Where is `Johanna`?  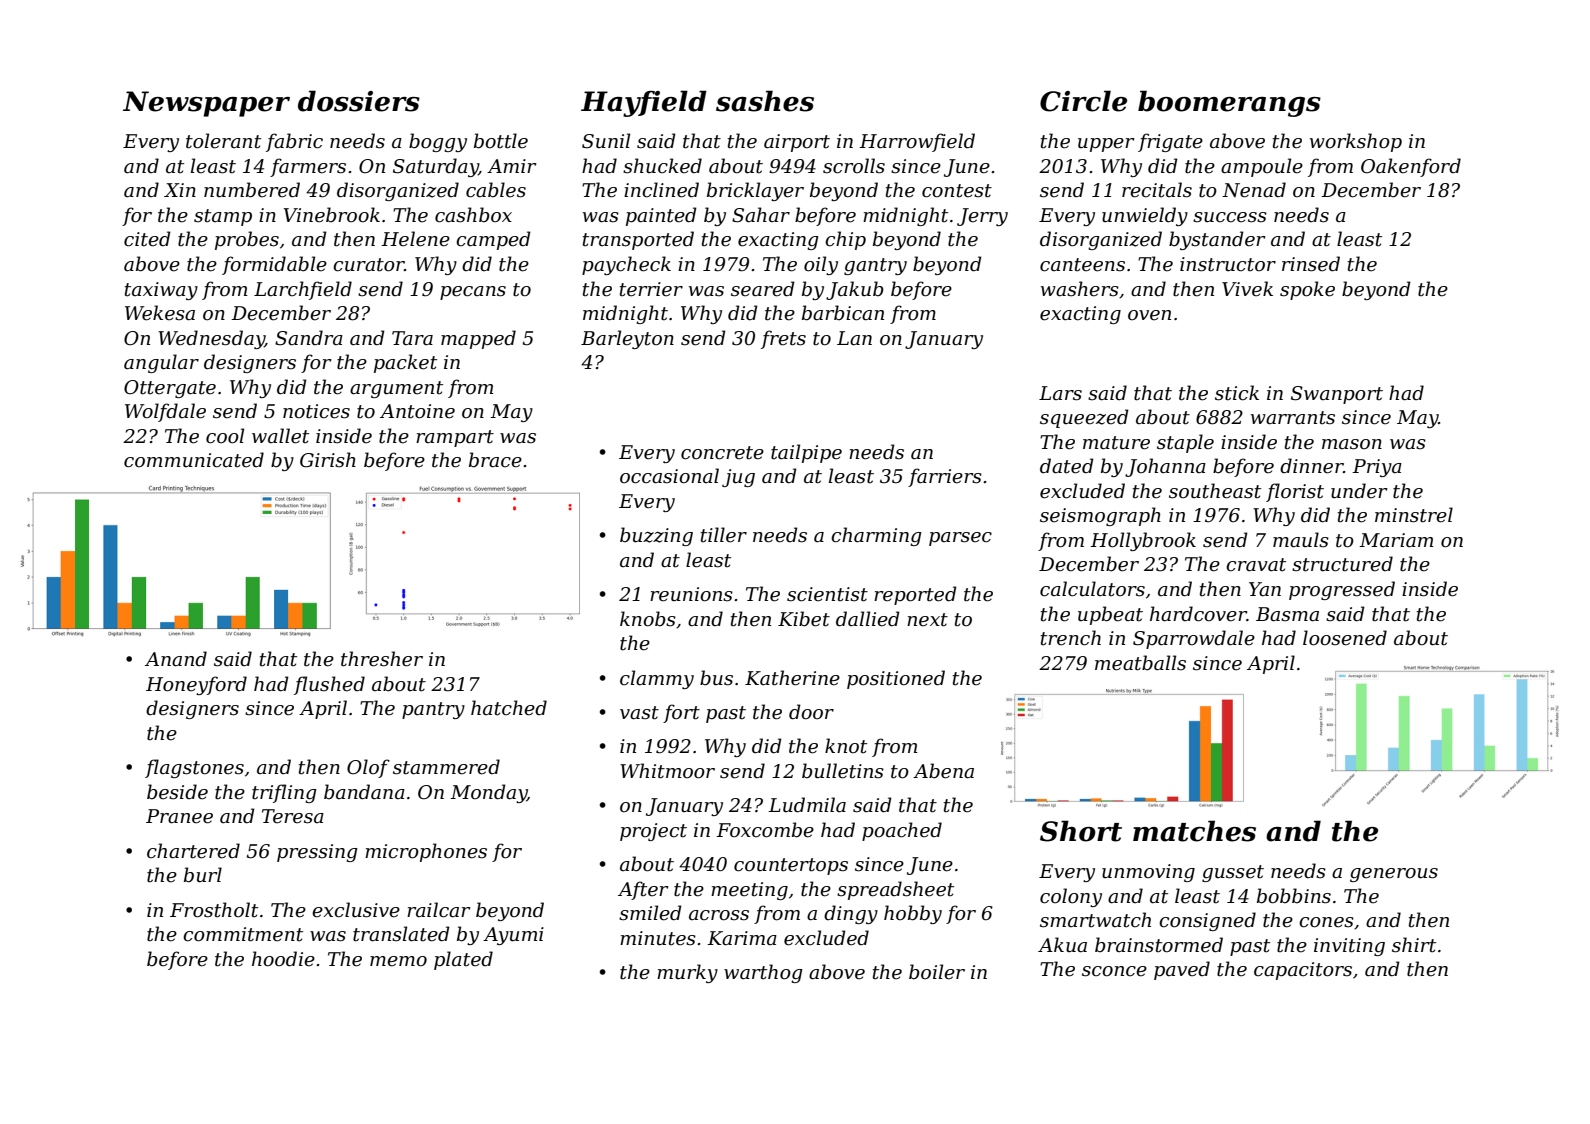
Johanna is located at coordinates (1165, 467).
